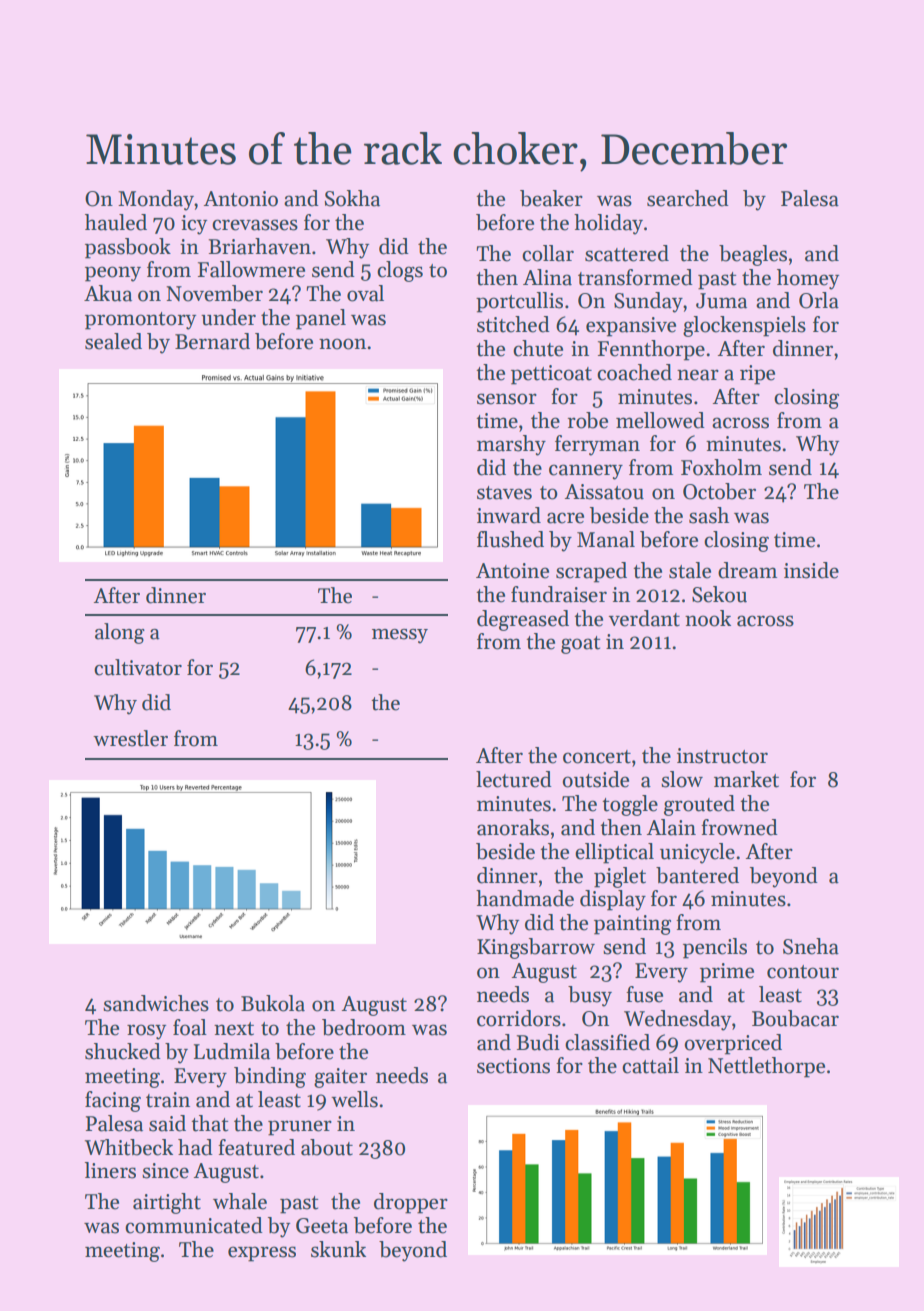  I want to click on anoraks, so click(513, 827).
